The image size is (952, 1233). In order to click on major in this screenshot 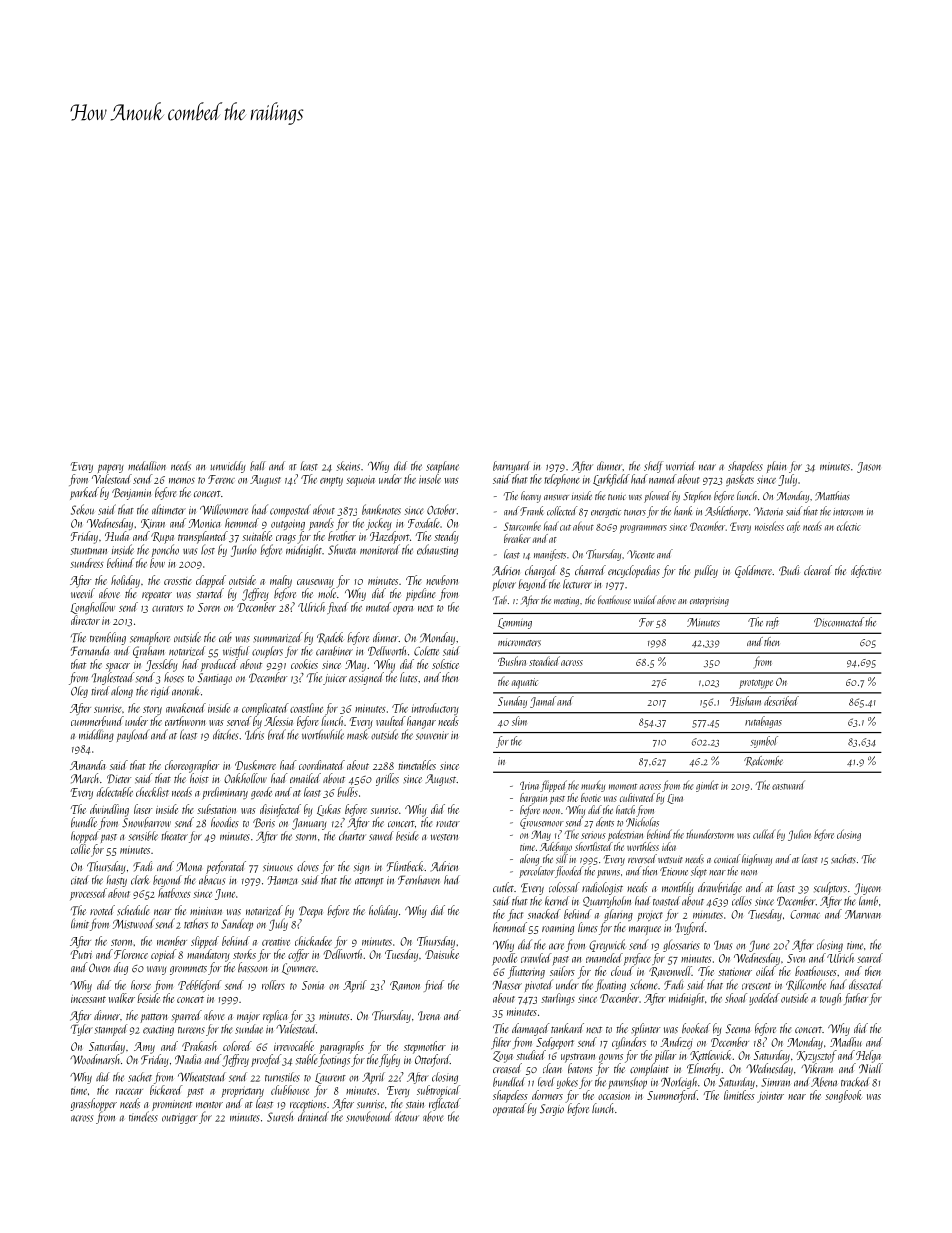, I will do `click(248, 1018)`.
